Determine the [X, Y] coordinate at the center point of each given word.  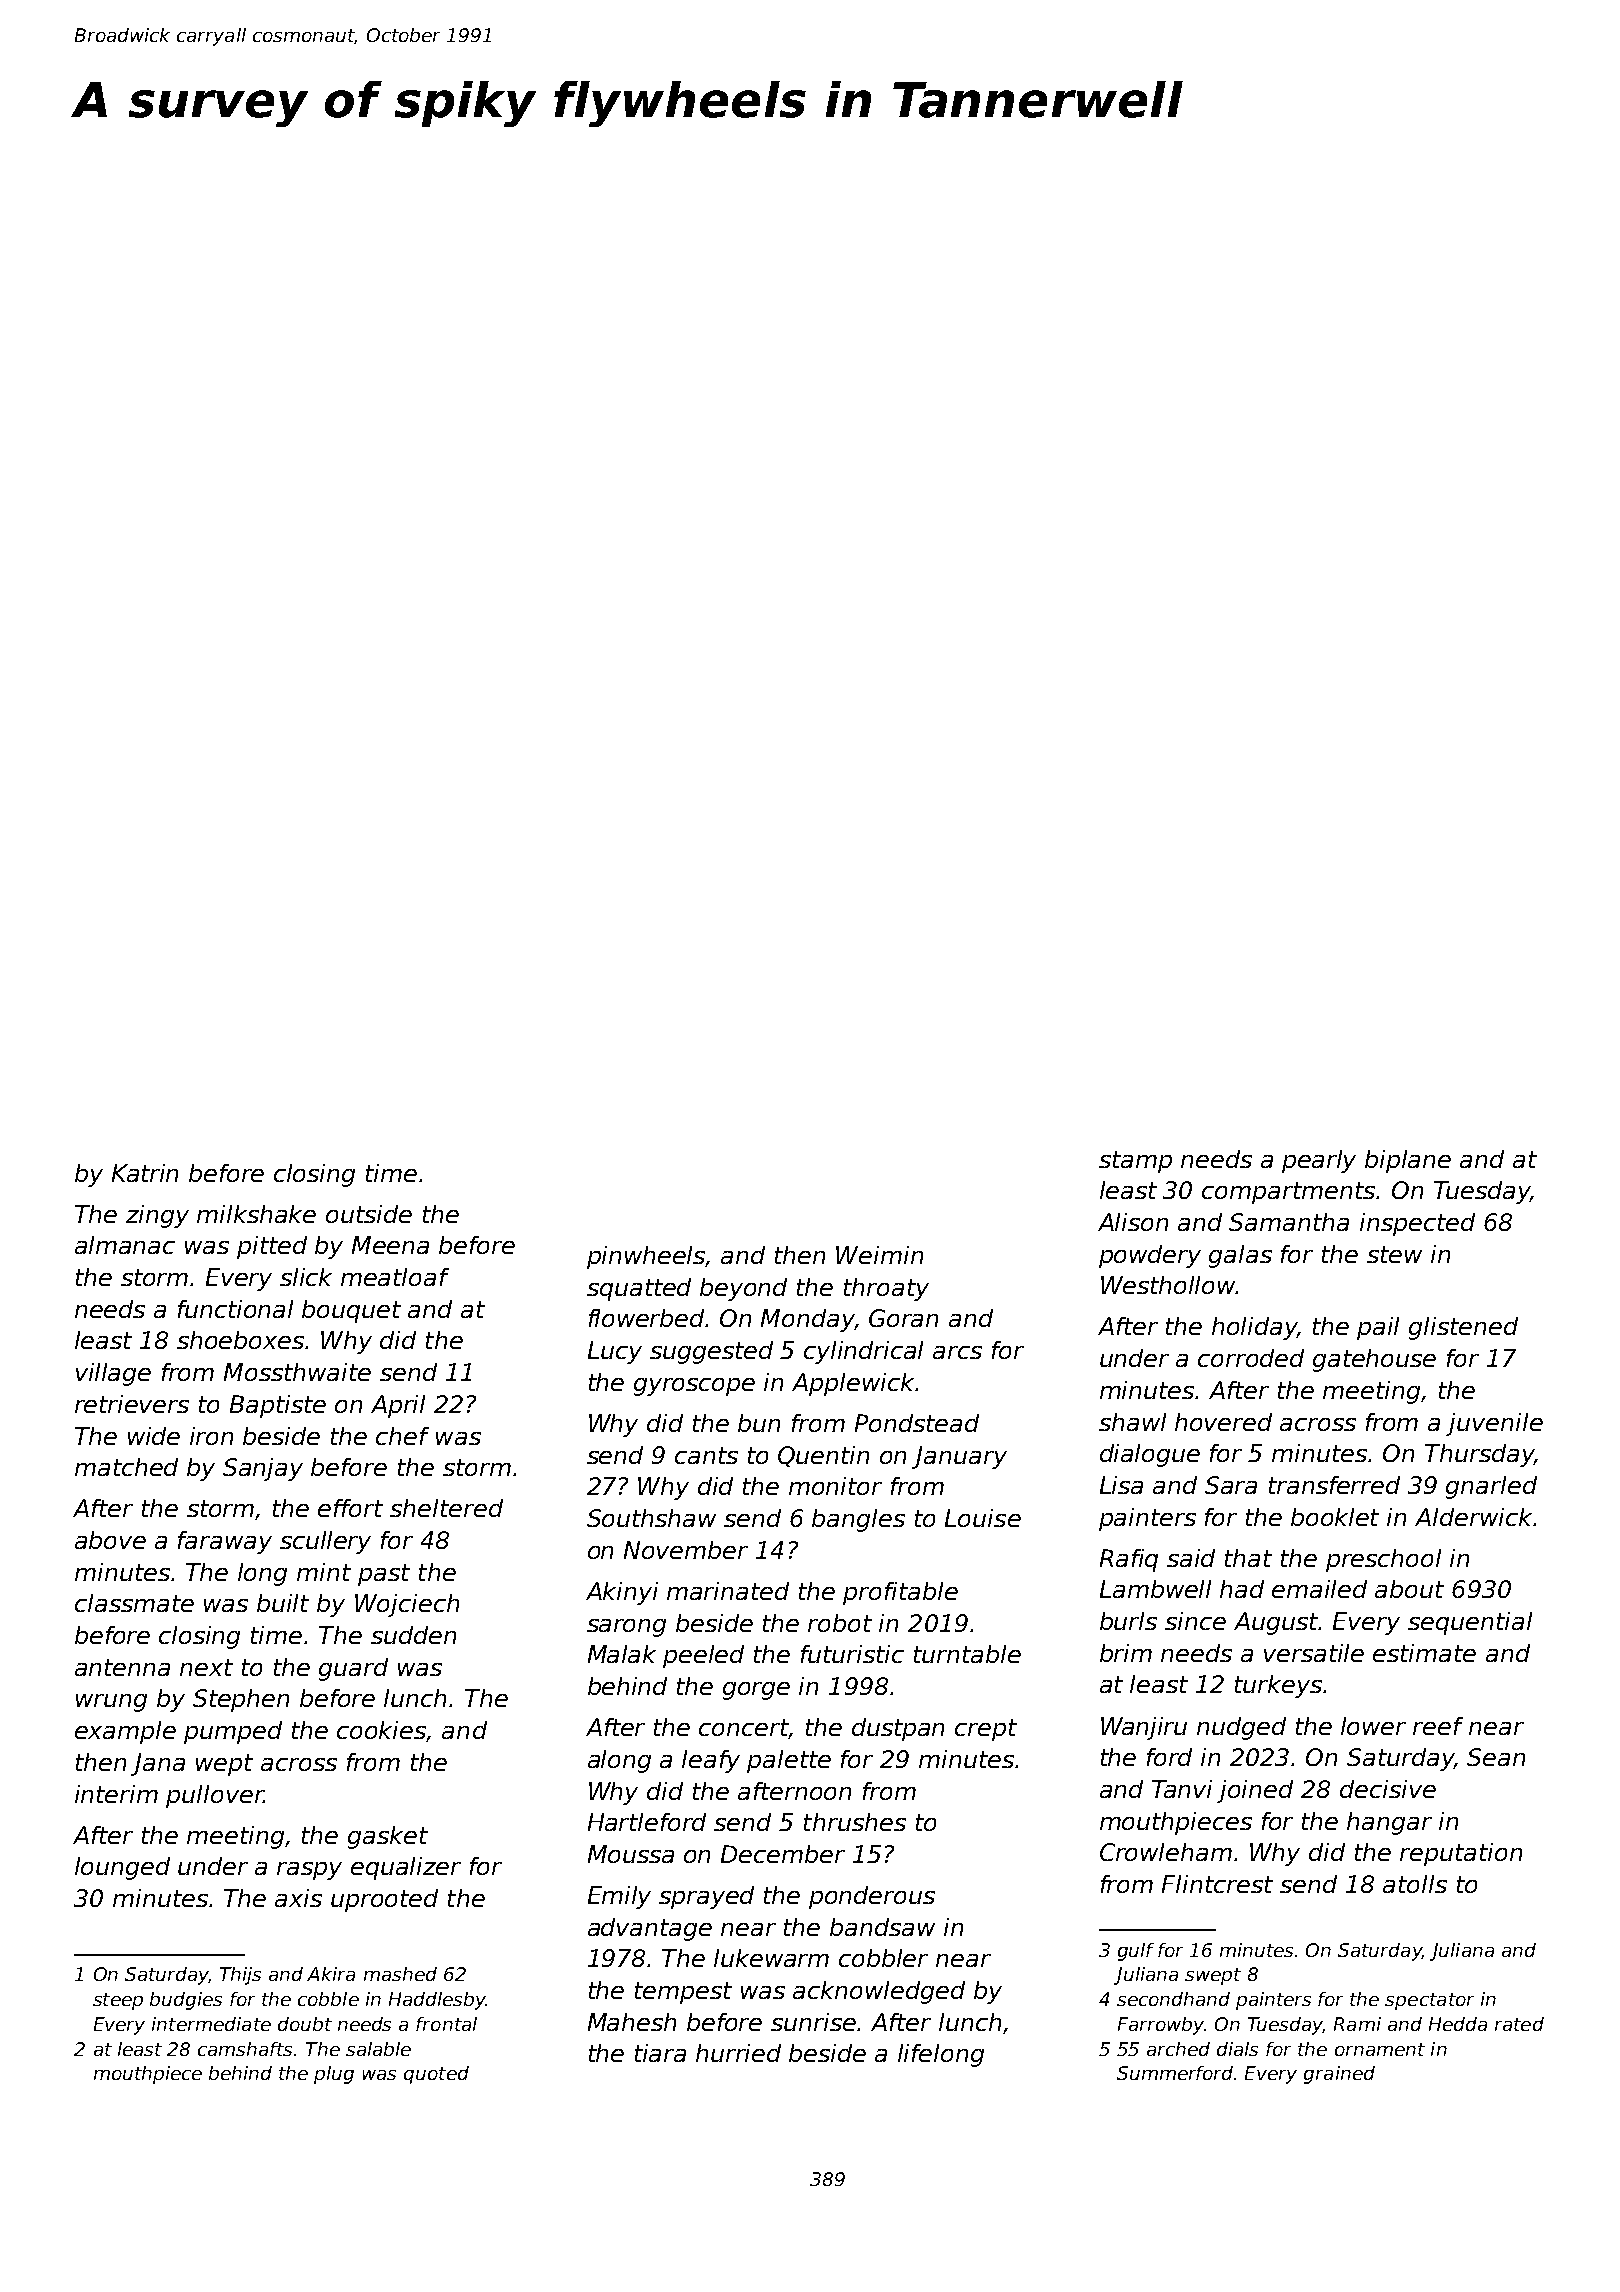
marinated [728, 1591]
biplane [1408, 1161]
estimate [1424, 1653]
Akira [331, 1974]
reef [1438, 1726]
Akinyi [622, 1593]
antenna [122, 1667]
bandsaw [882, 1927]
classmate [134, 1603]
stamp [1135, 1162]
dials [1237, 2049]
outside [369, 1214]
